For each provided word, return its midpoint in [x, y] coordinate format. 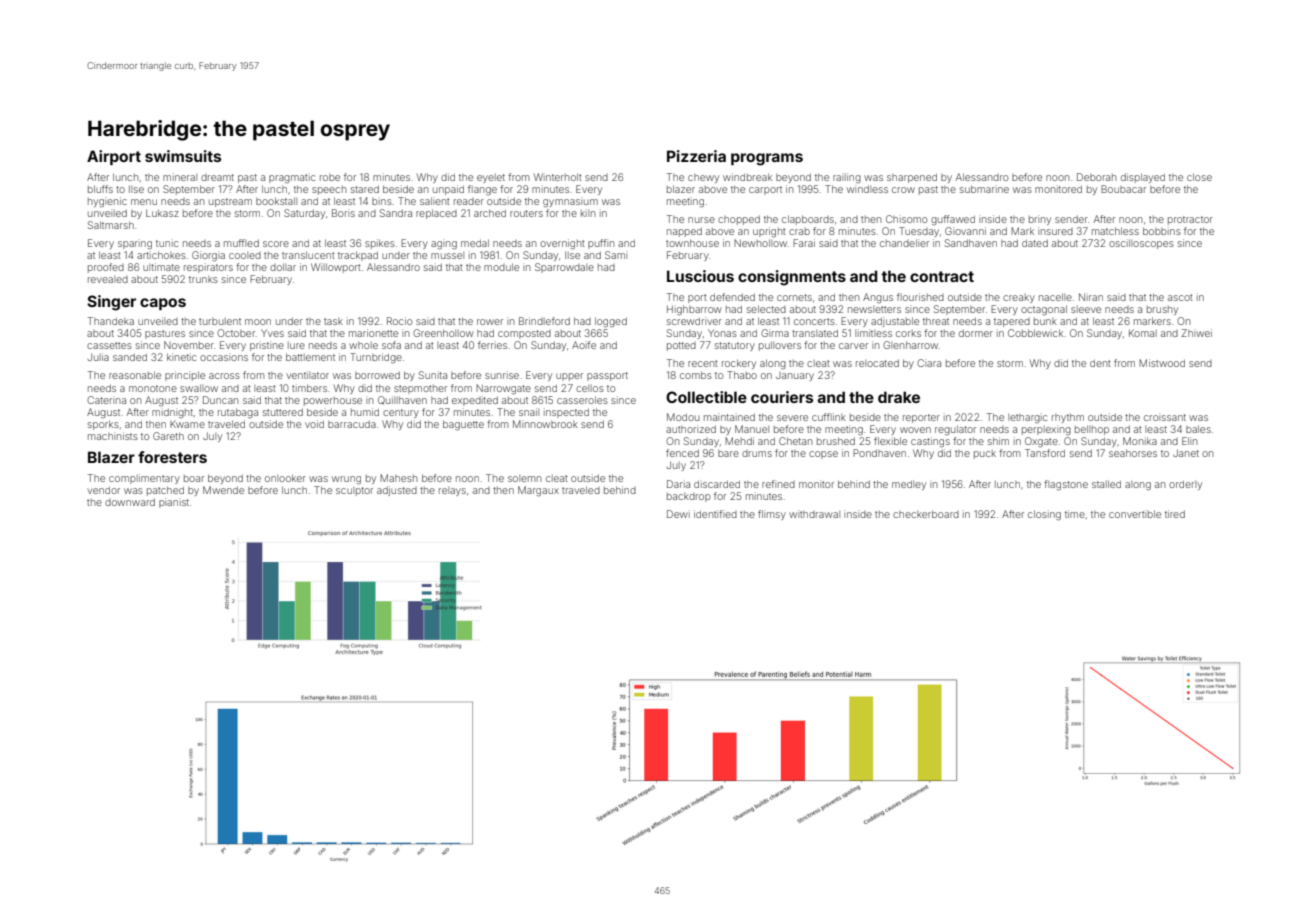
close [1199, 177]
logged [611, 322]
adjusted [397, 491]
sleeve [1086, 309]
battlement [310, 357]
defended [732, 297]
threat [936, 321]
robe [330, 177]
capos [163, 304]
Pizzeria [696, 156]
